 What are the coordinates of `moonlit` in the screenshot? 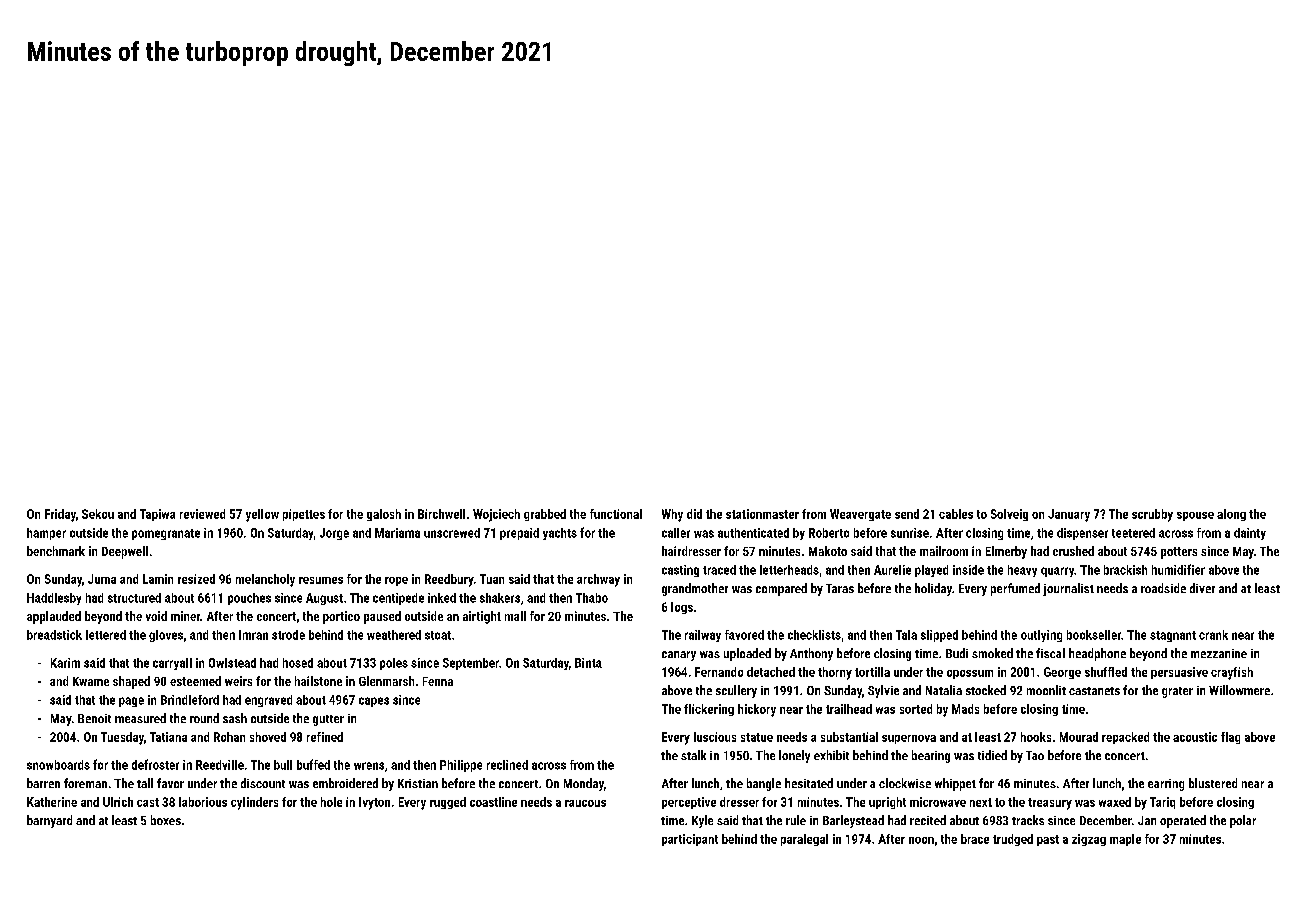 It's located at (1046, 690).
